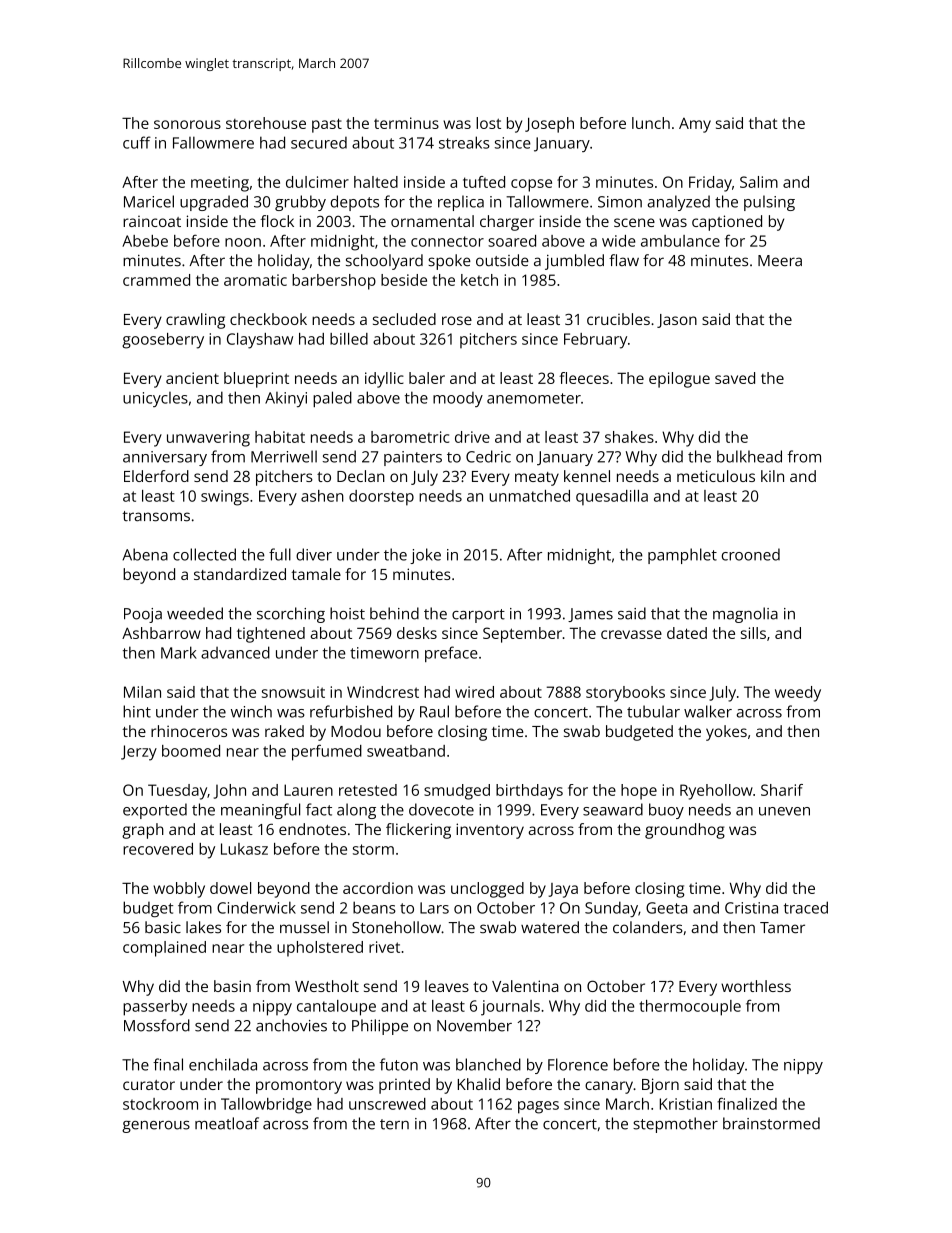 The width and height of the image is (952, 1233). What do you see at coordinates (266, 123) in the image?
I see `storehouse` at bounding box center [266, 123].
